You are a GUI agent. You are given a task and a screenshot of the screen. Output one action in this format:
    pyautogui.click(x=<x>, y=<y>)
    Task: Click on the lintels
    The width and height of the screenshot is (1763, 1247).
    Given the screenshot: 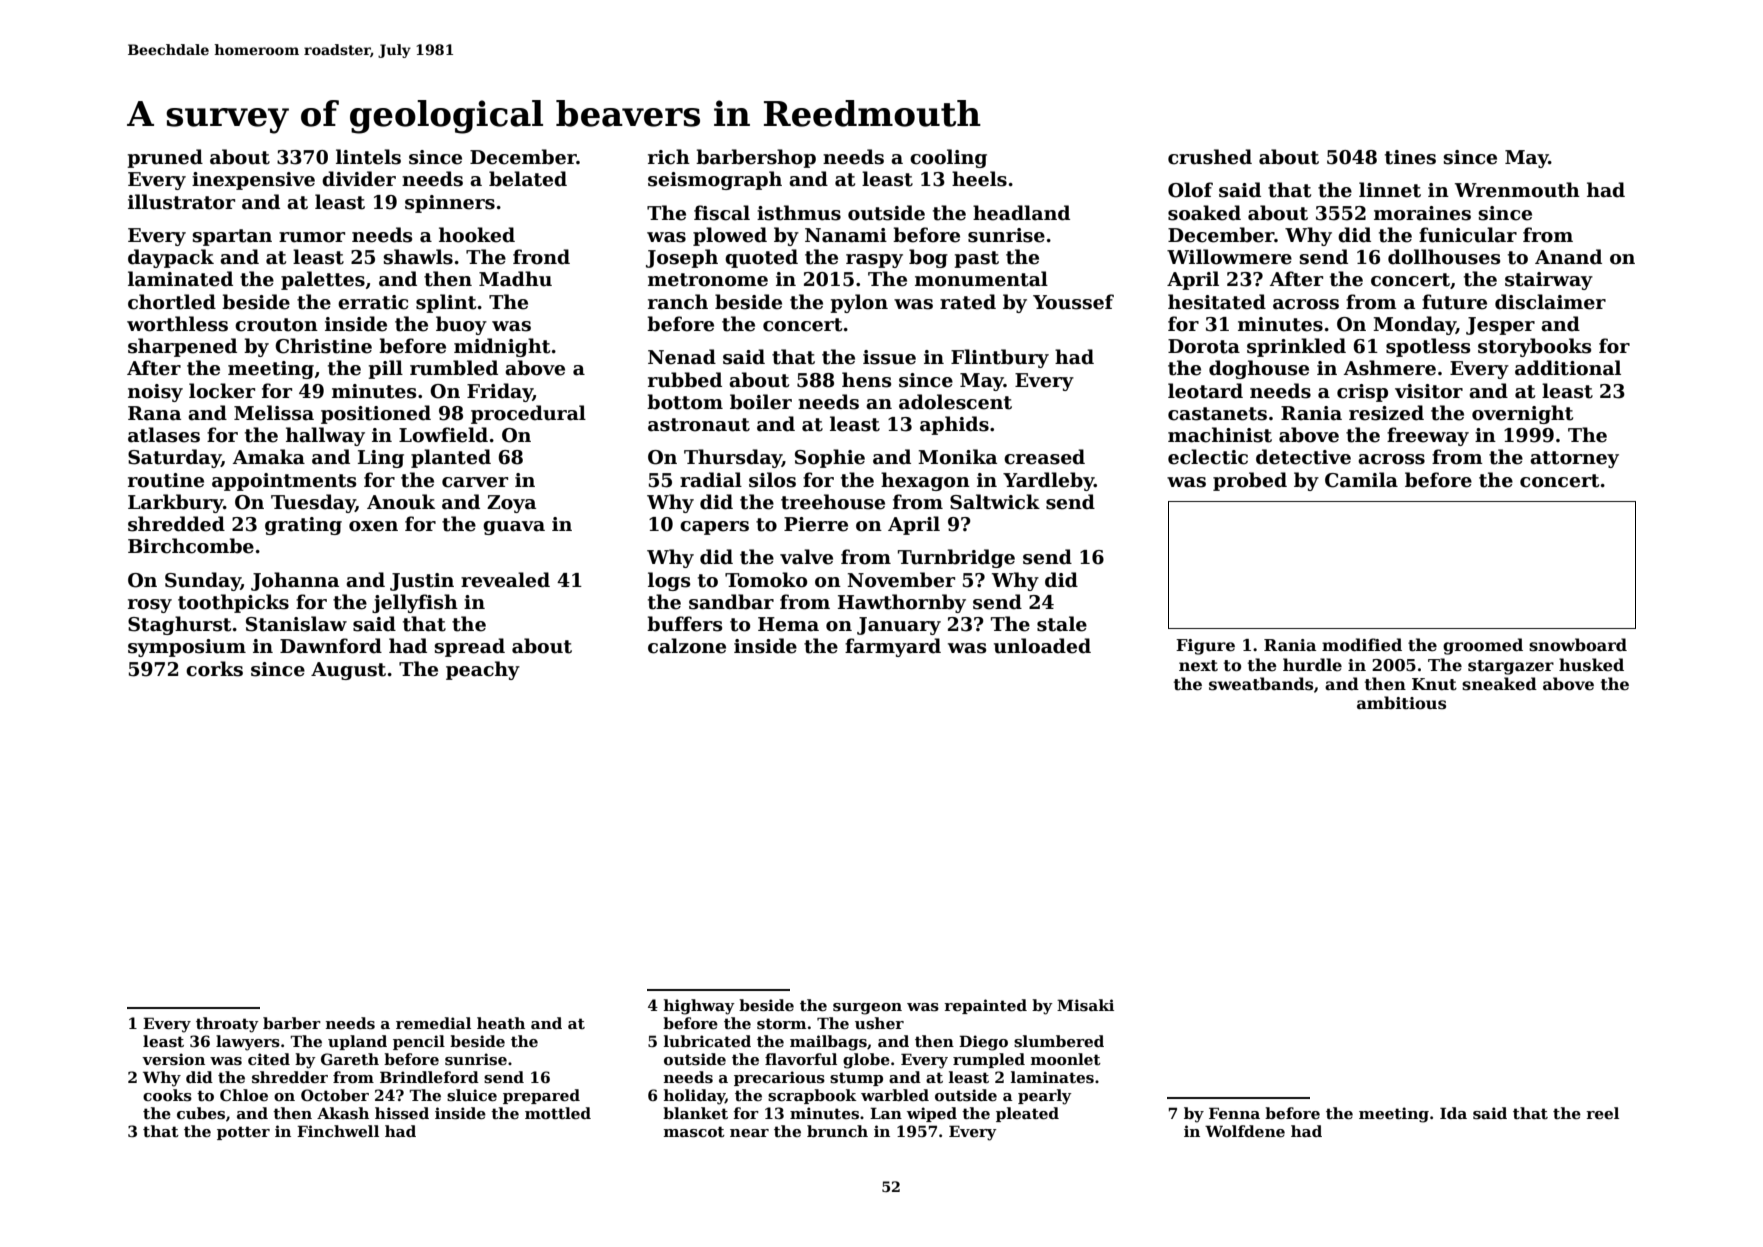 What is the action you would take?
    pyautogui.click(x=368, y=157)
